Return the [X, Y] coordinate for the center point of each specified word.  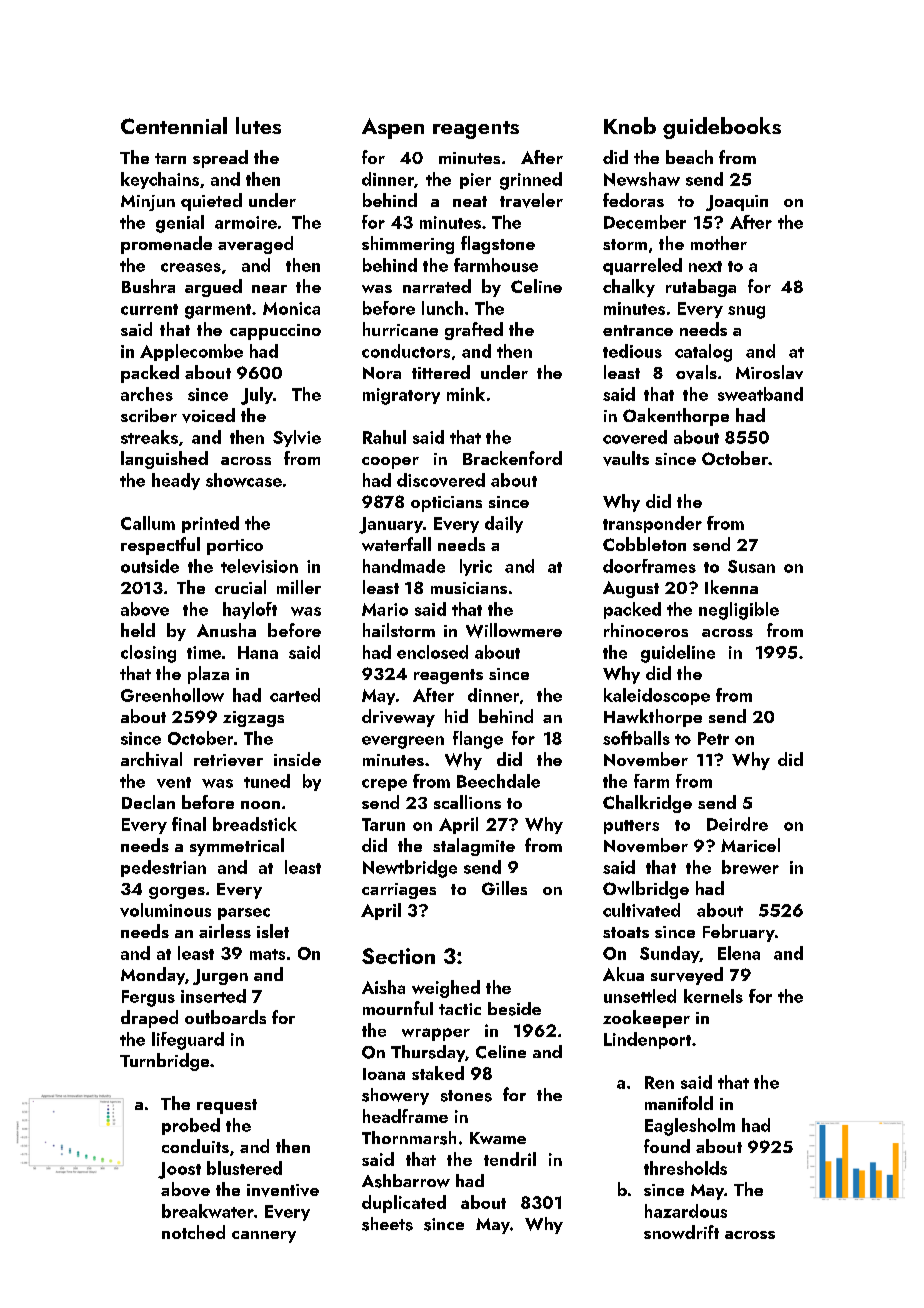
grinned [531, 181]
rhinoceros [646, 630]
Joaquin [737, 203]
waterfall [396, 544]
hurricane [400, 329]
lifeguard [188, 1041]
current [149, 309]
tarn [170, 158]
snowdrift [681, 1232]
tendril [510, 1159]
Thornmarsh [409, 1138]
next [705, 266]
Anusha [226, 630]
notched [193, 1232]
